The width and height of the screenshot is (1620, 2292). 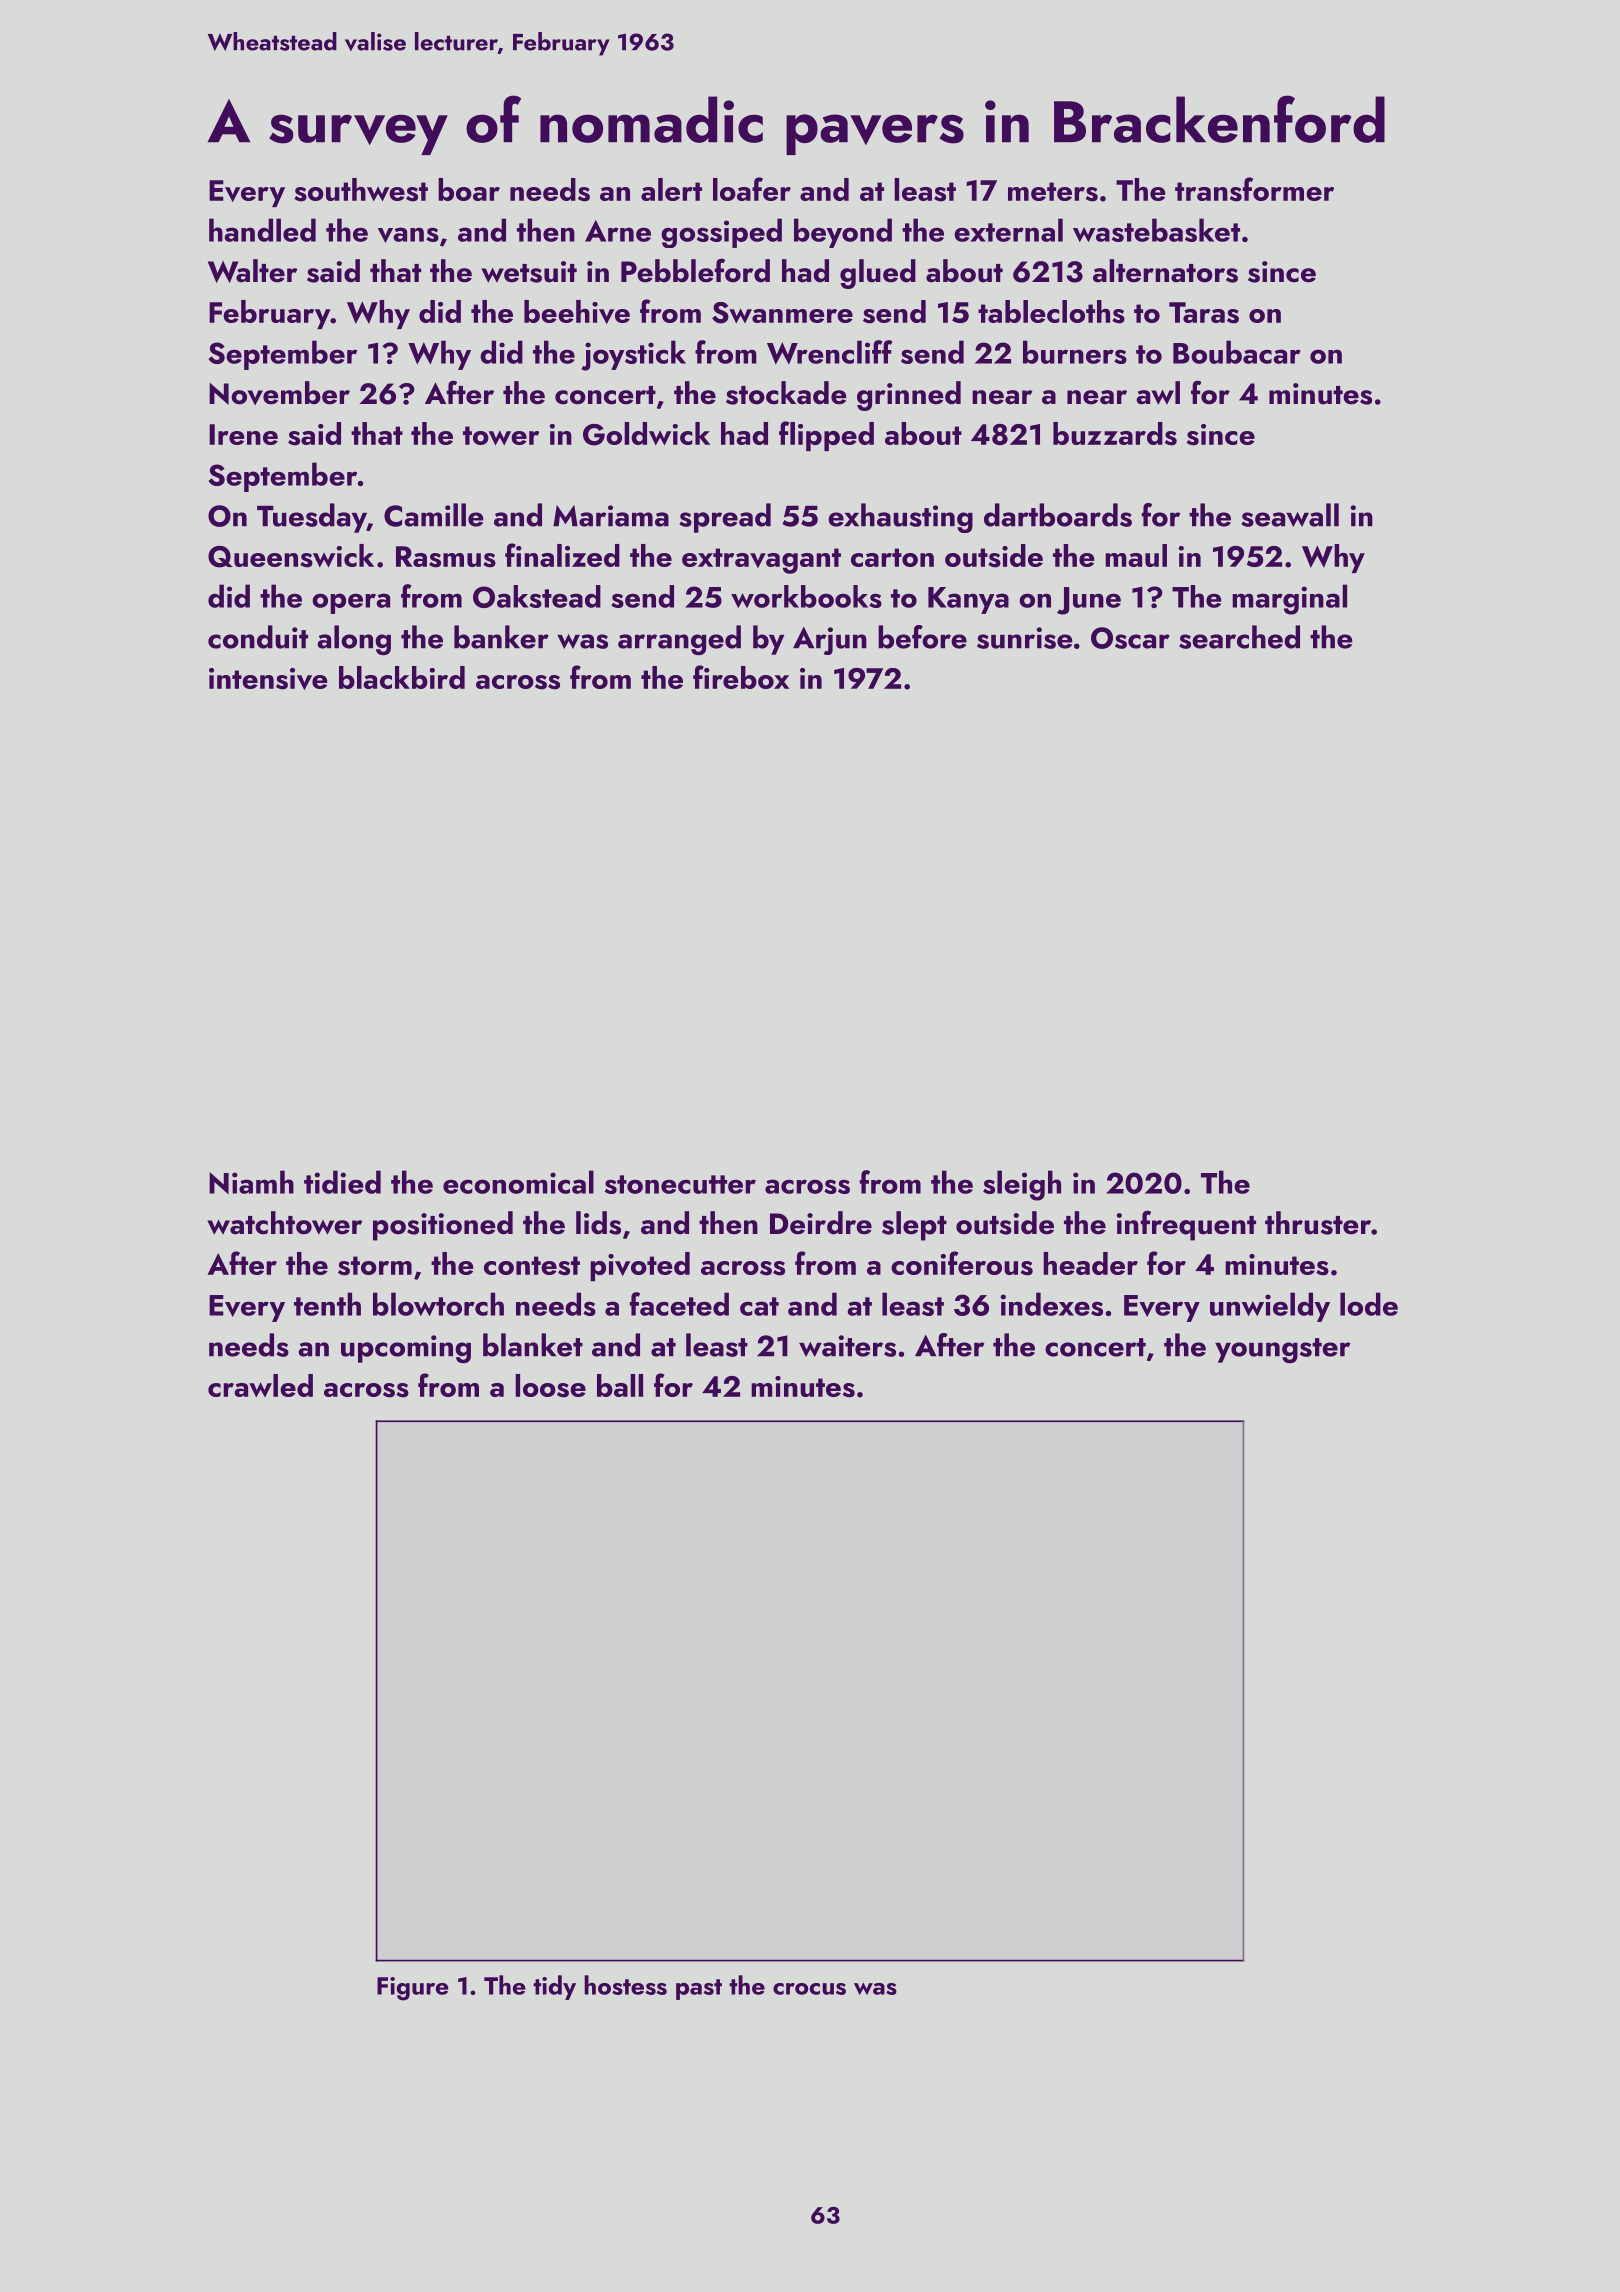 What do you see at coordinates (361, 190) in the screenshot?
I see `southwest` at bounding box center [361, 190].
